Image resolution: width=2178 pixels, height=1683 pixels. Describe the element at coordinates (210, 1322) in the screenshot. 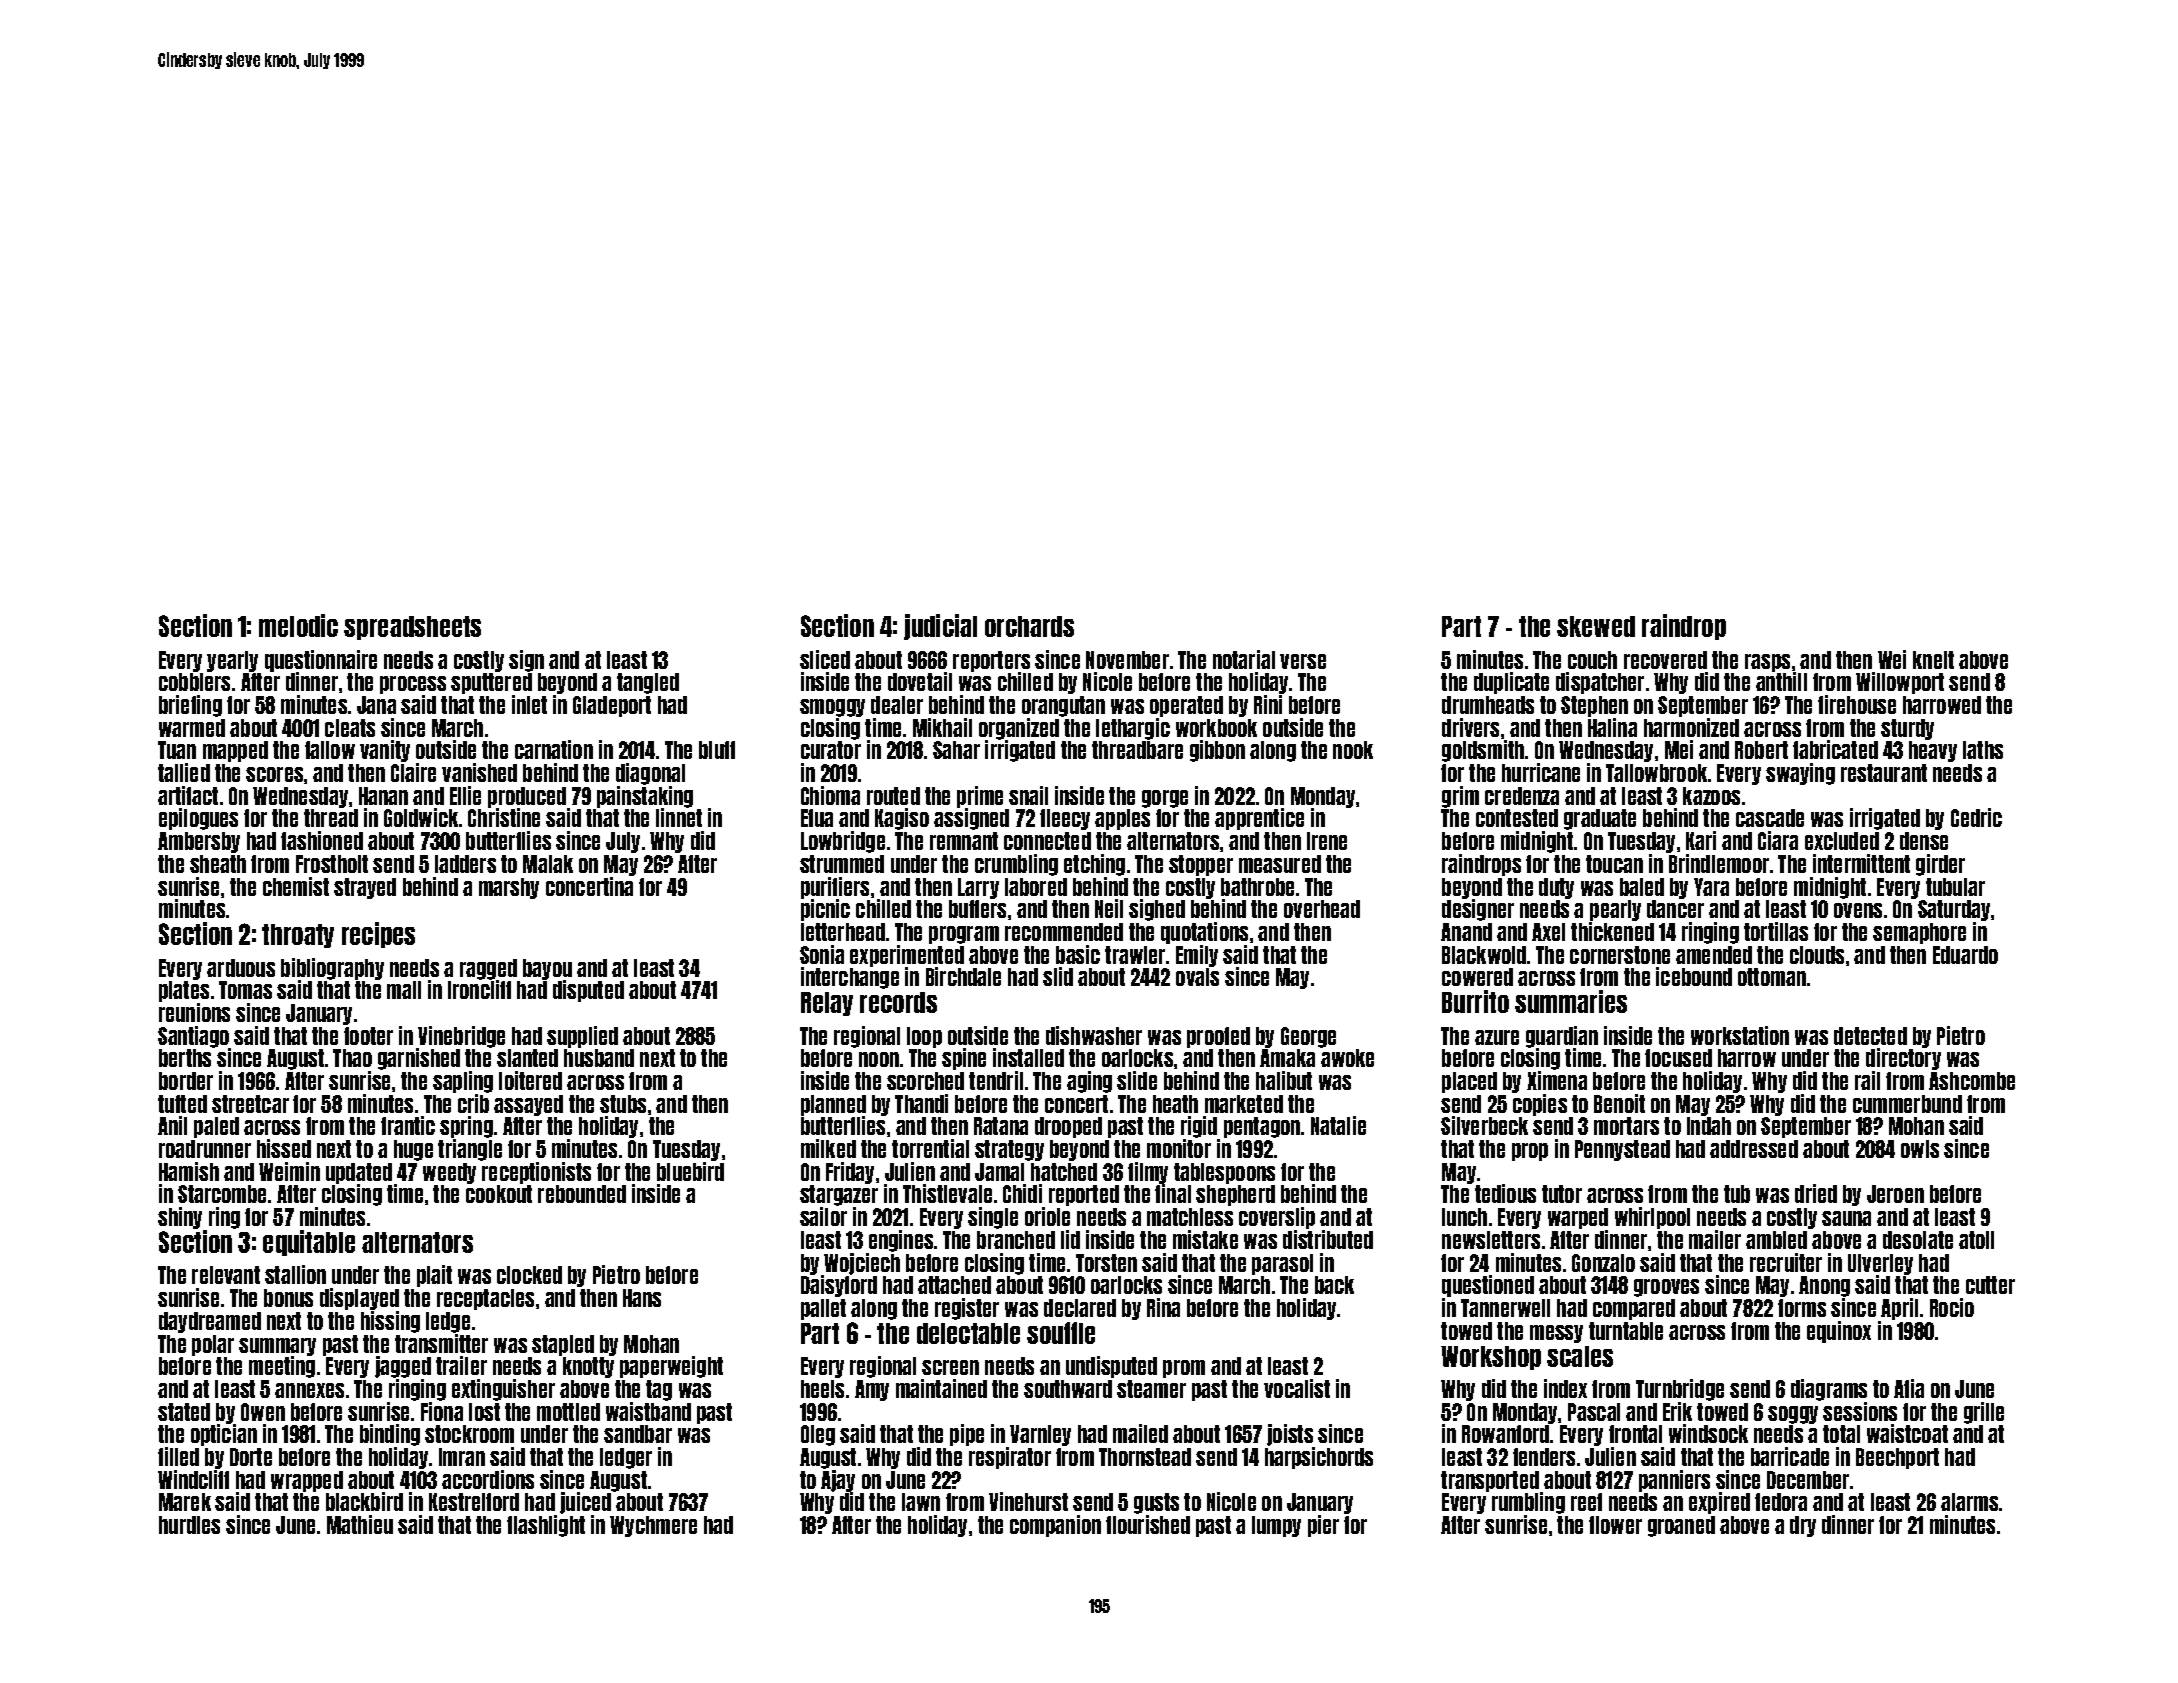

I see `daydreamed` at that location.
